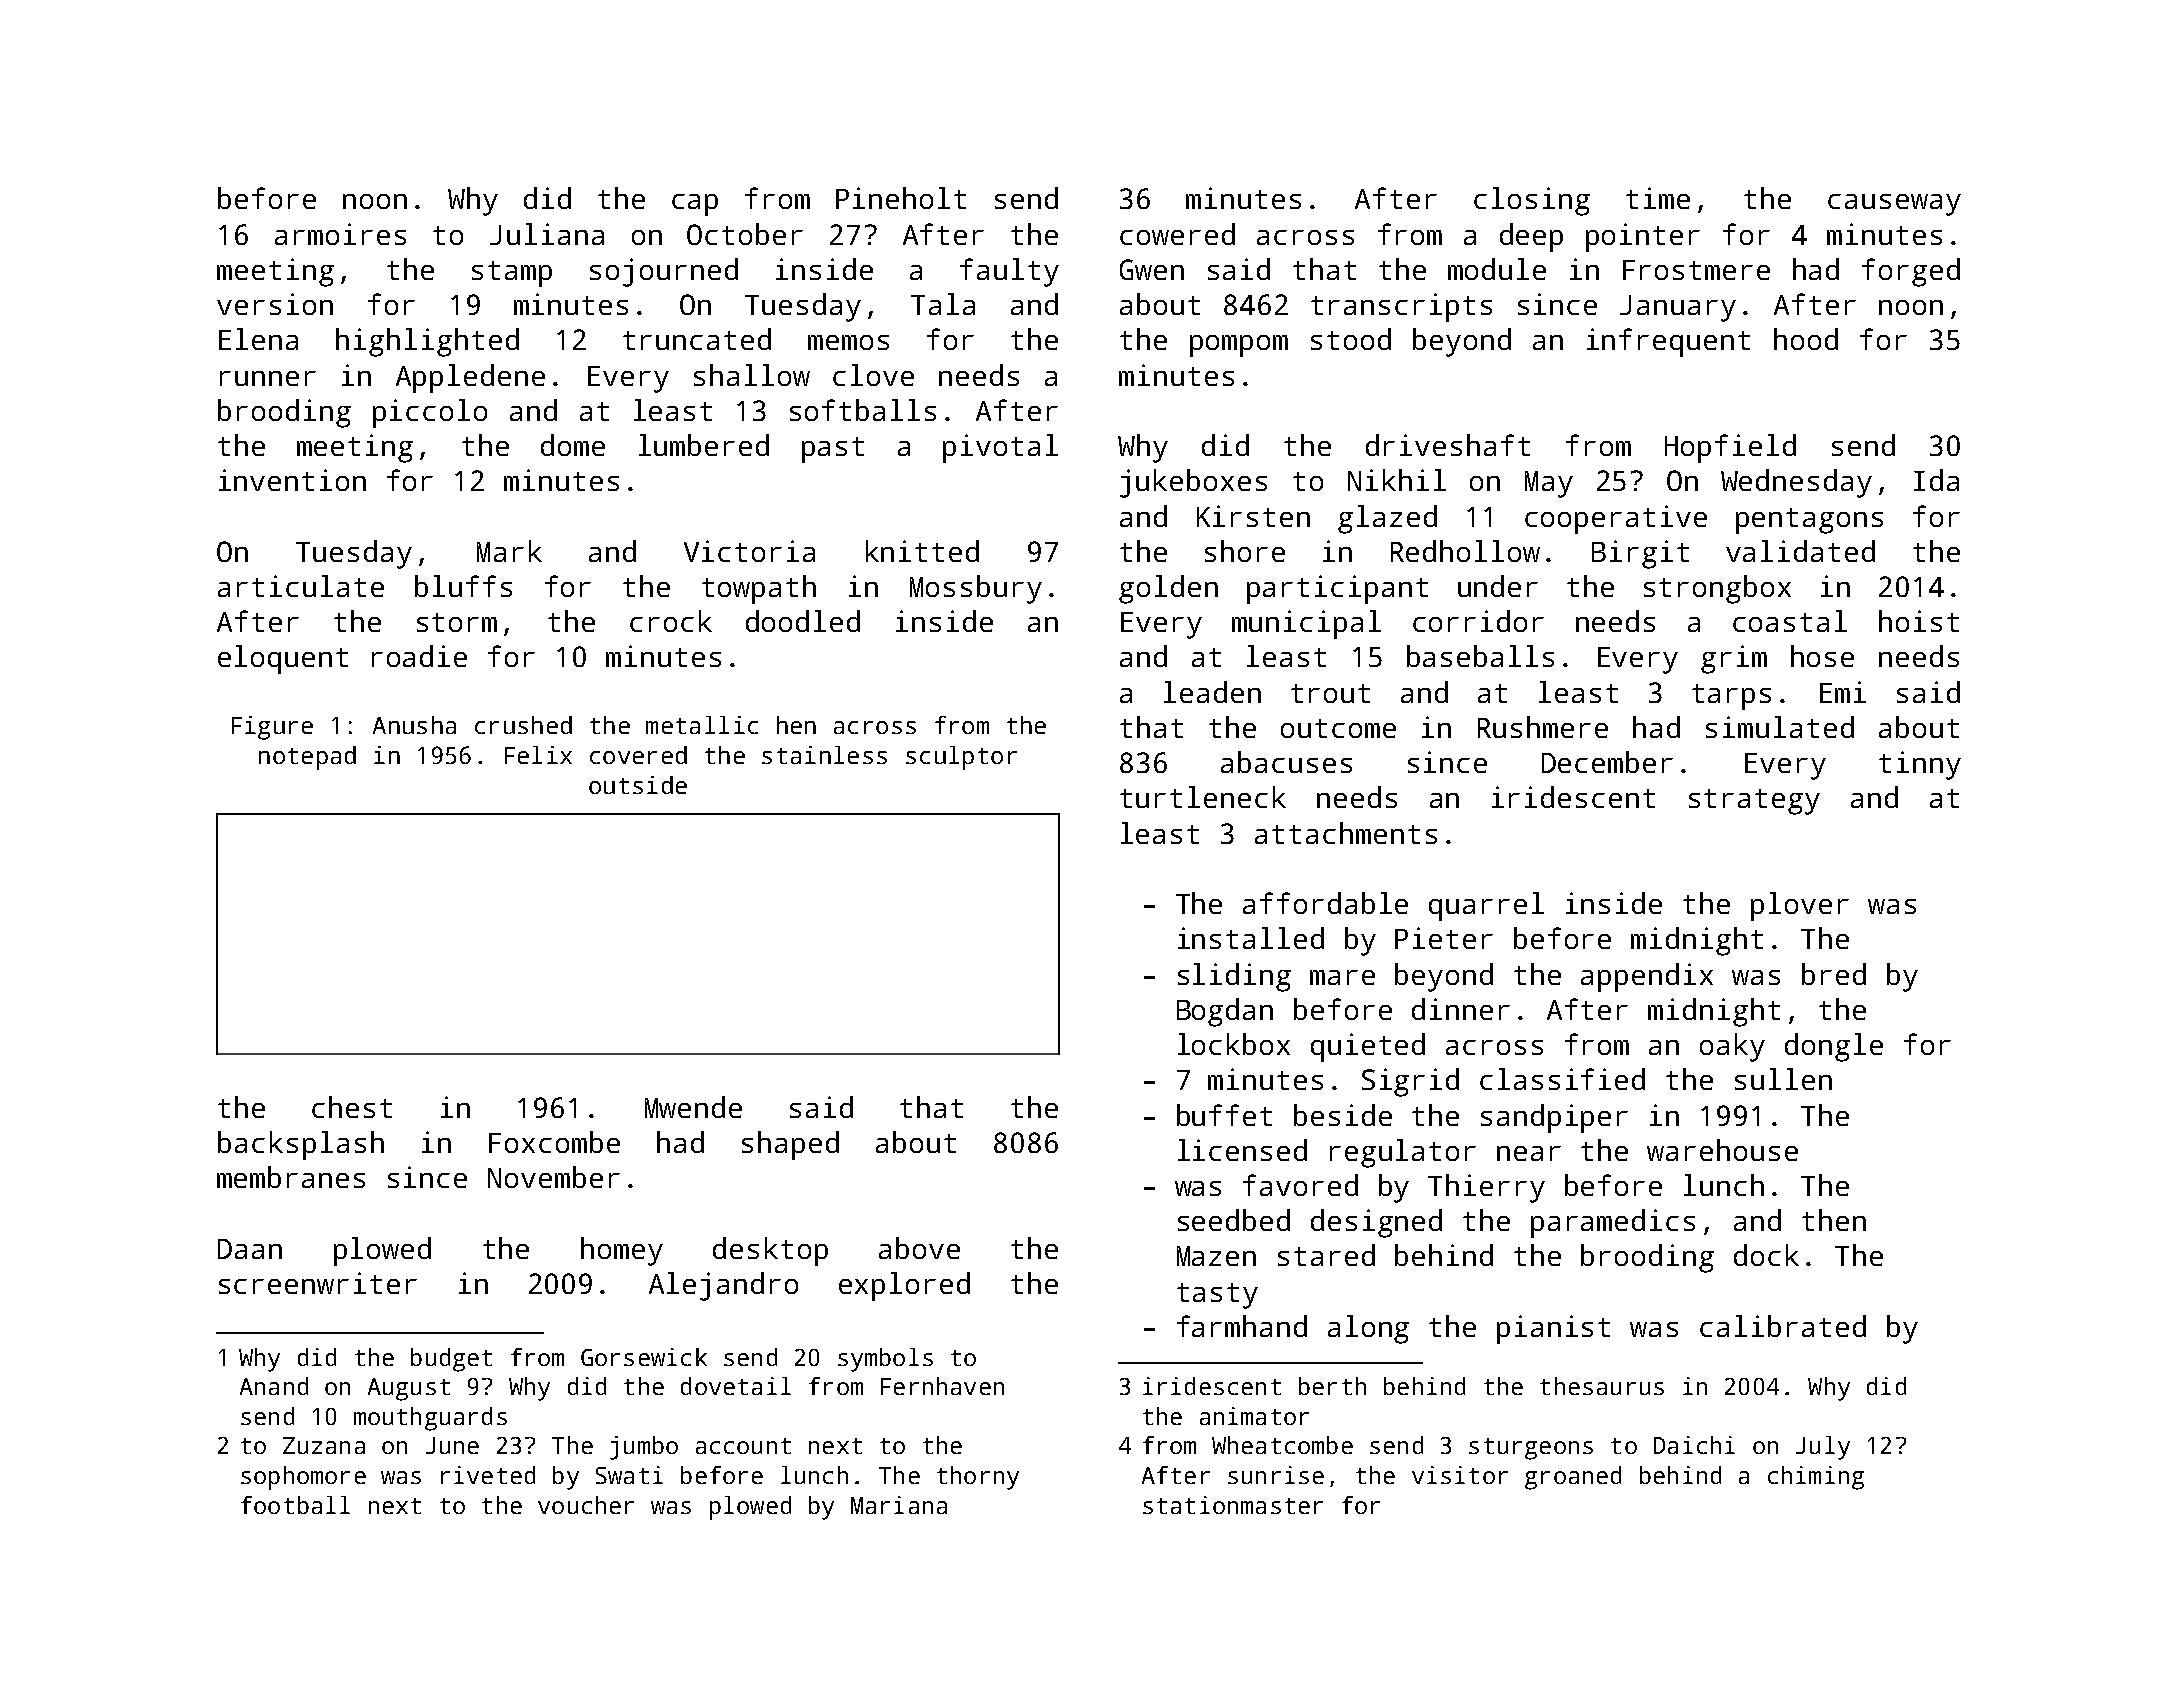 Image resolution: width=2178 pixels, height=1683 pixels. I want to click on cowered, so click(1177, 234).
